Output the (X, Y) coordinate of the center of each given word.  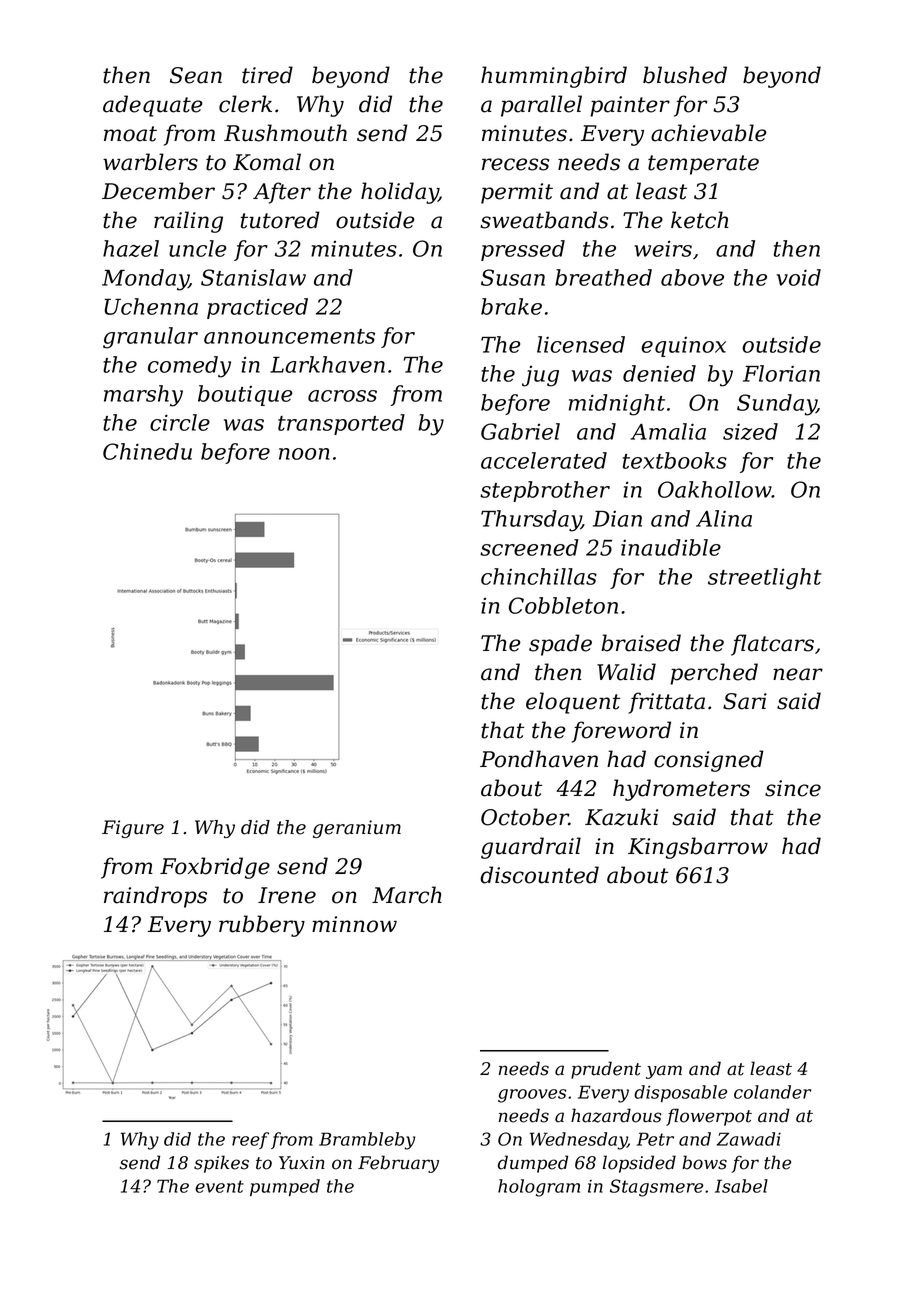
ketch (700, 220)
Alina (724, 518)
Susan (513, 277)
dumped (533, 1164)
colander (772, 1092)
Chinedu (147, 451)
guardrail (531, 848)
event (219, 1186)
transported (341, 424)
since (793, 788)
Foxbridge (215, 868)
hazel (131, 248)
